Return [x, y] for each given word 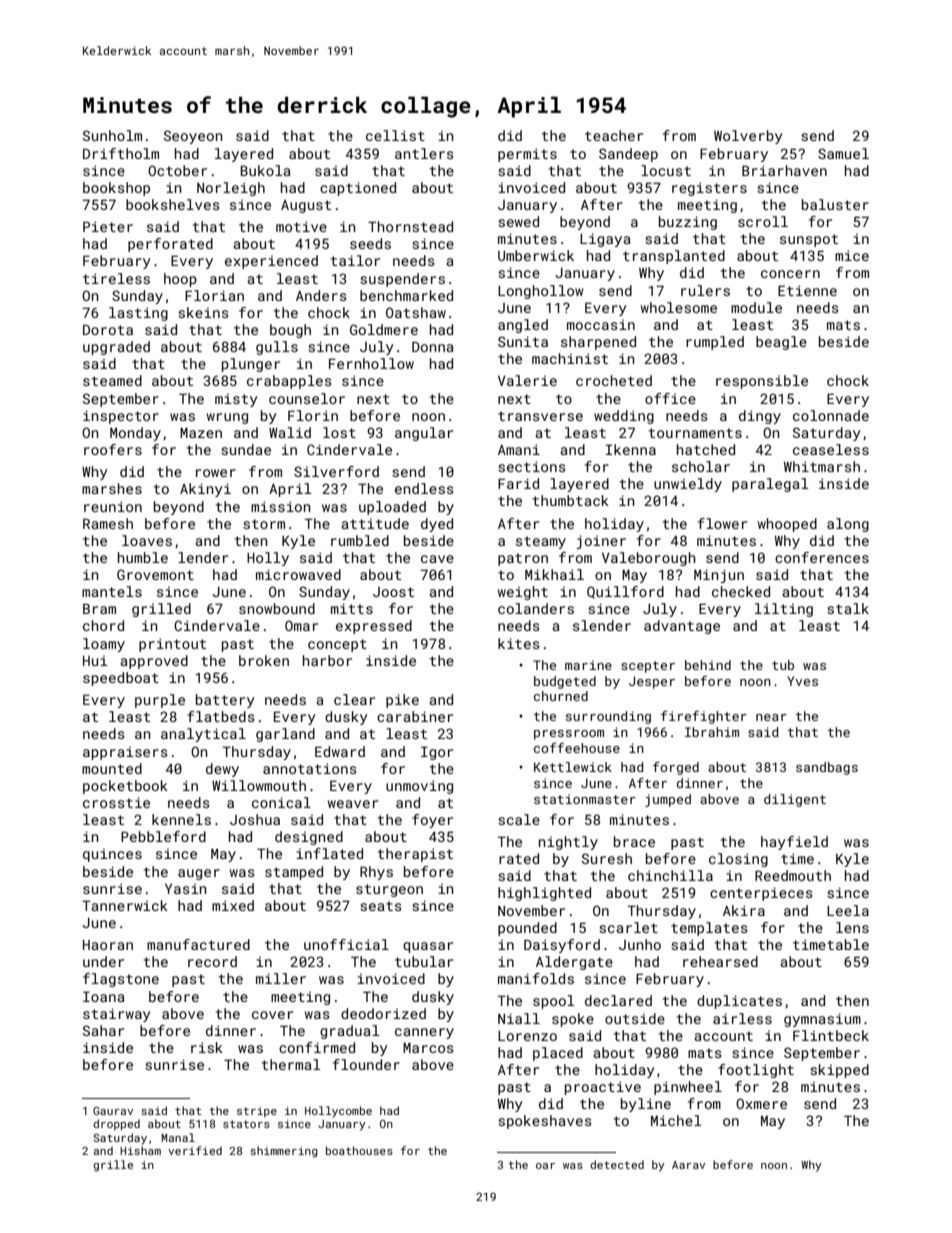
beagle [781, 343]
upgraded [116, 348]
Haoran [108, 945]
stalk [848, 608]
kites [519, 643]
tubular [424, 961]
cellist [395, 135]
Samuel [843, 153]
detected [617, 1164]
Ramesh [108, 523]
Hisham [140, 1150]
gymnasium [822, 1020]
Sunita [523, 341]
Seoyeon [193, 137]
